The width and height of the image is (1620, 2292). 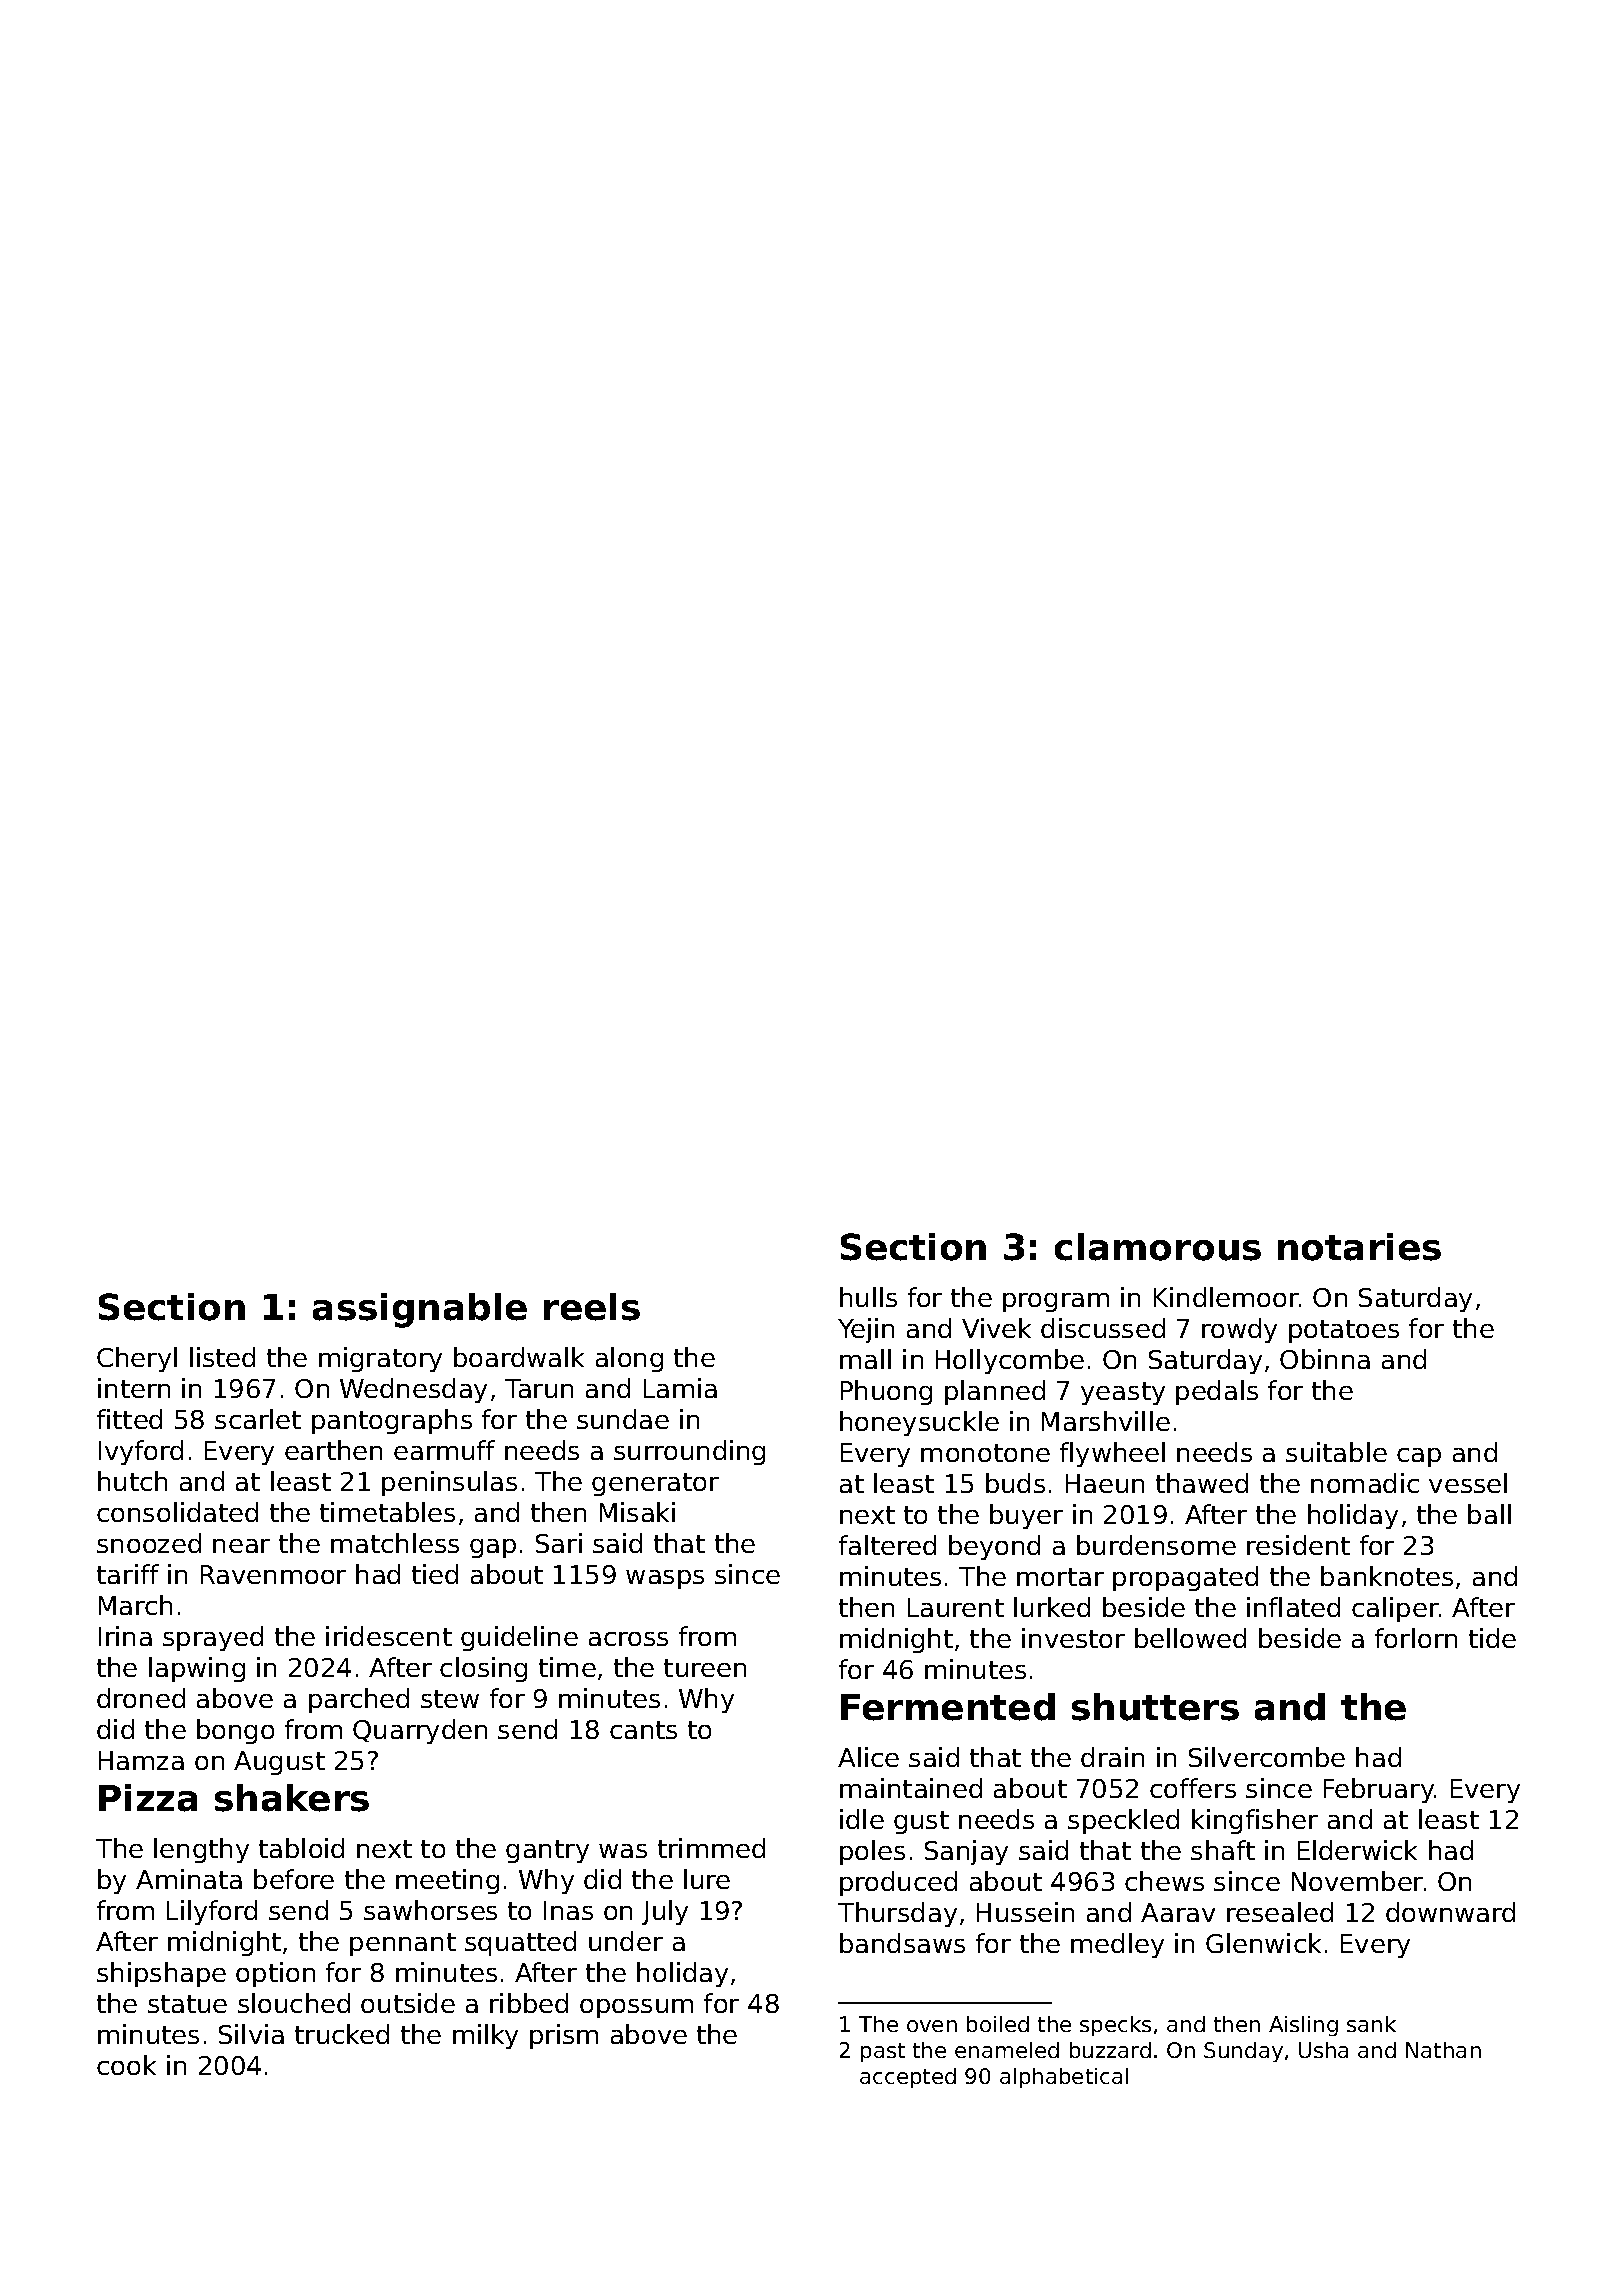 I want to click on wasps, so click(x=665, y=1579).
